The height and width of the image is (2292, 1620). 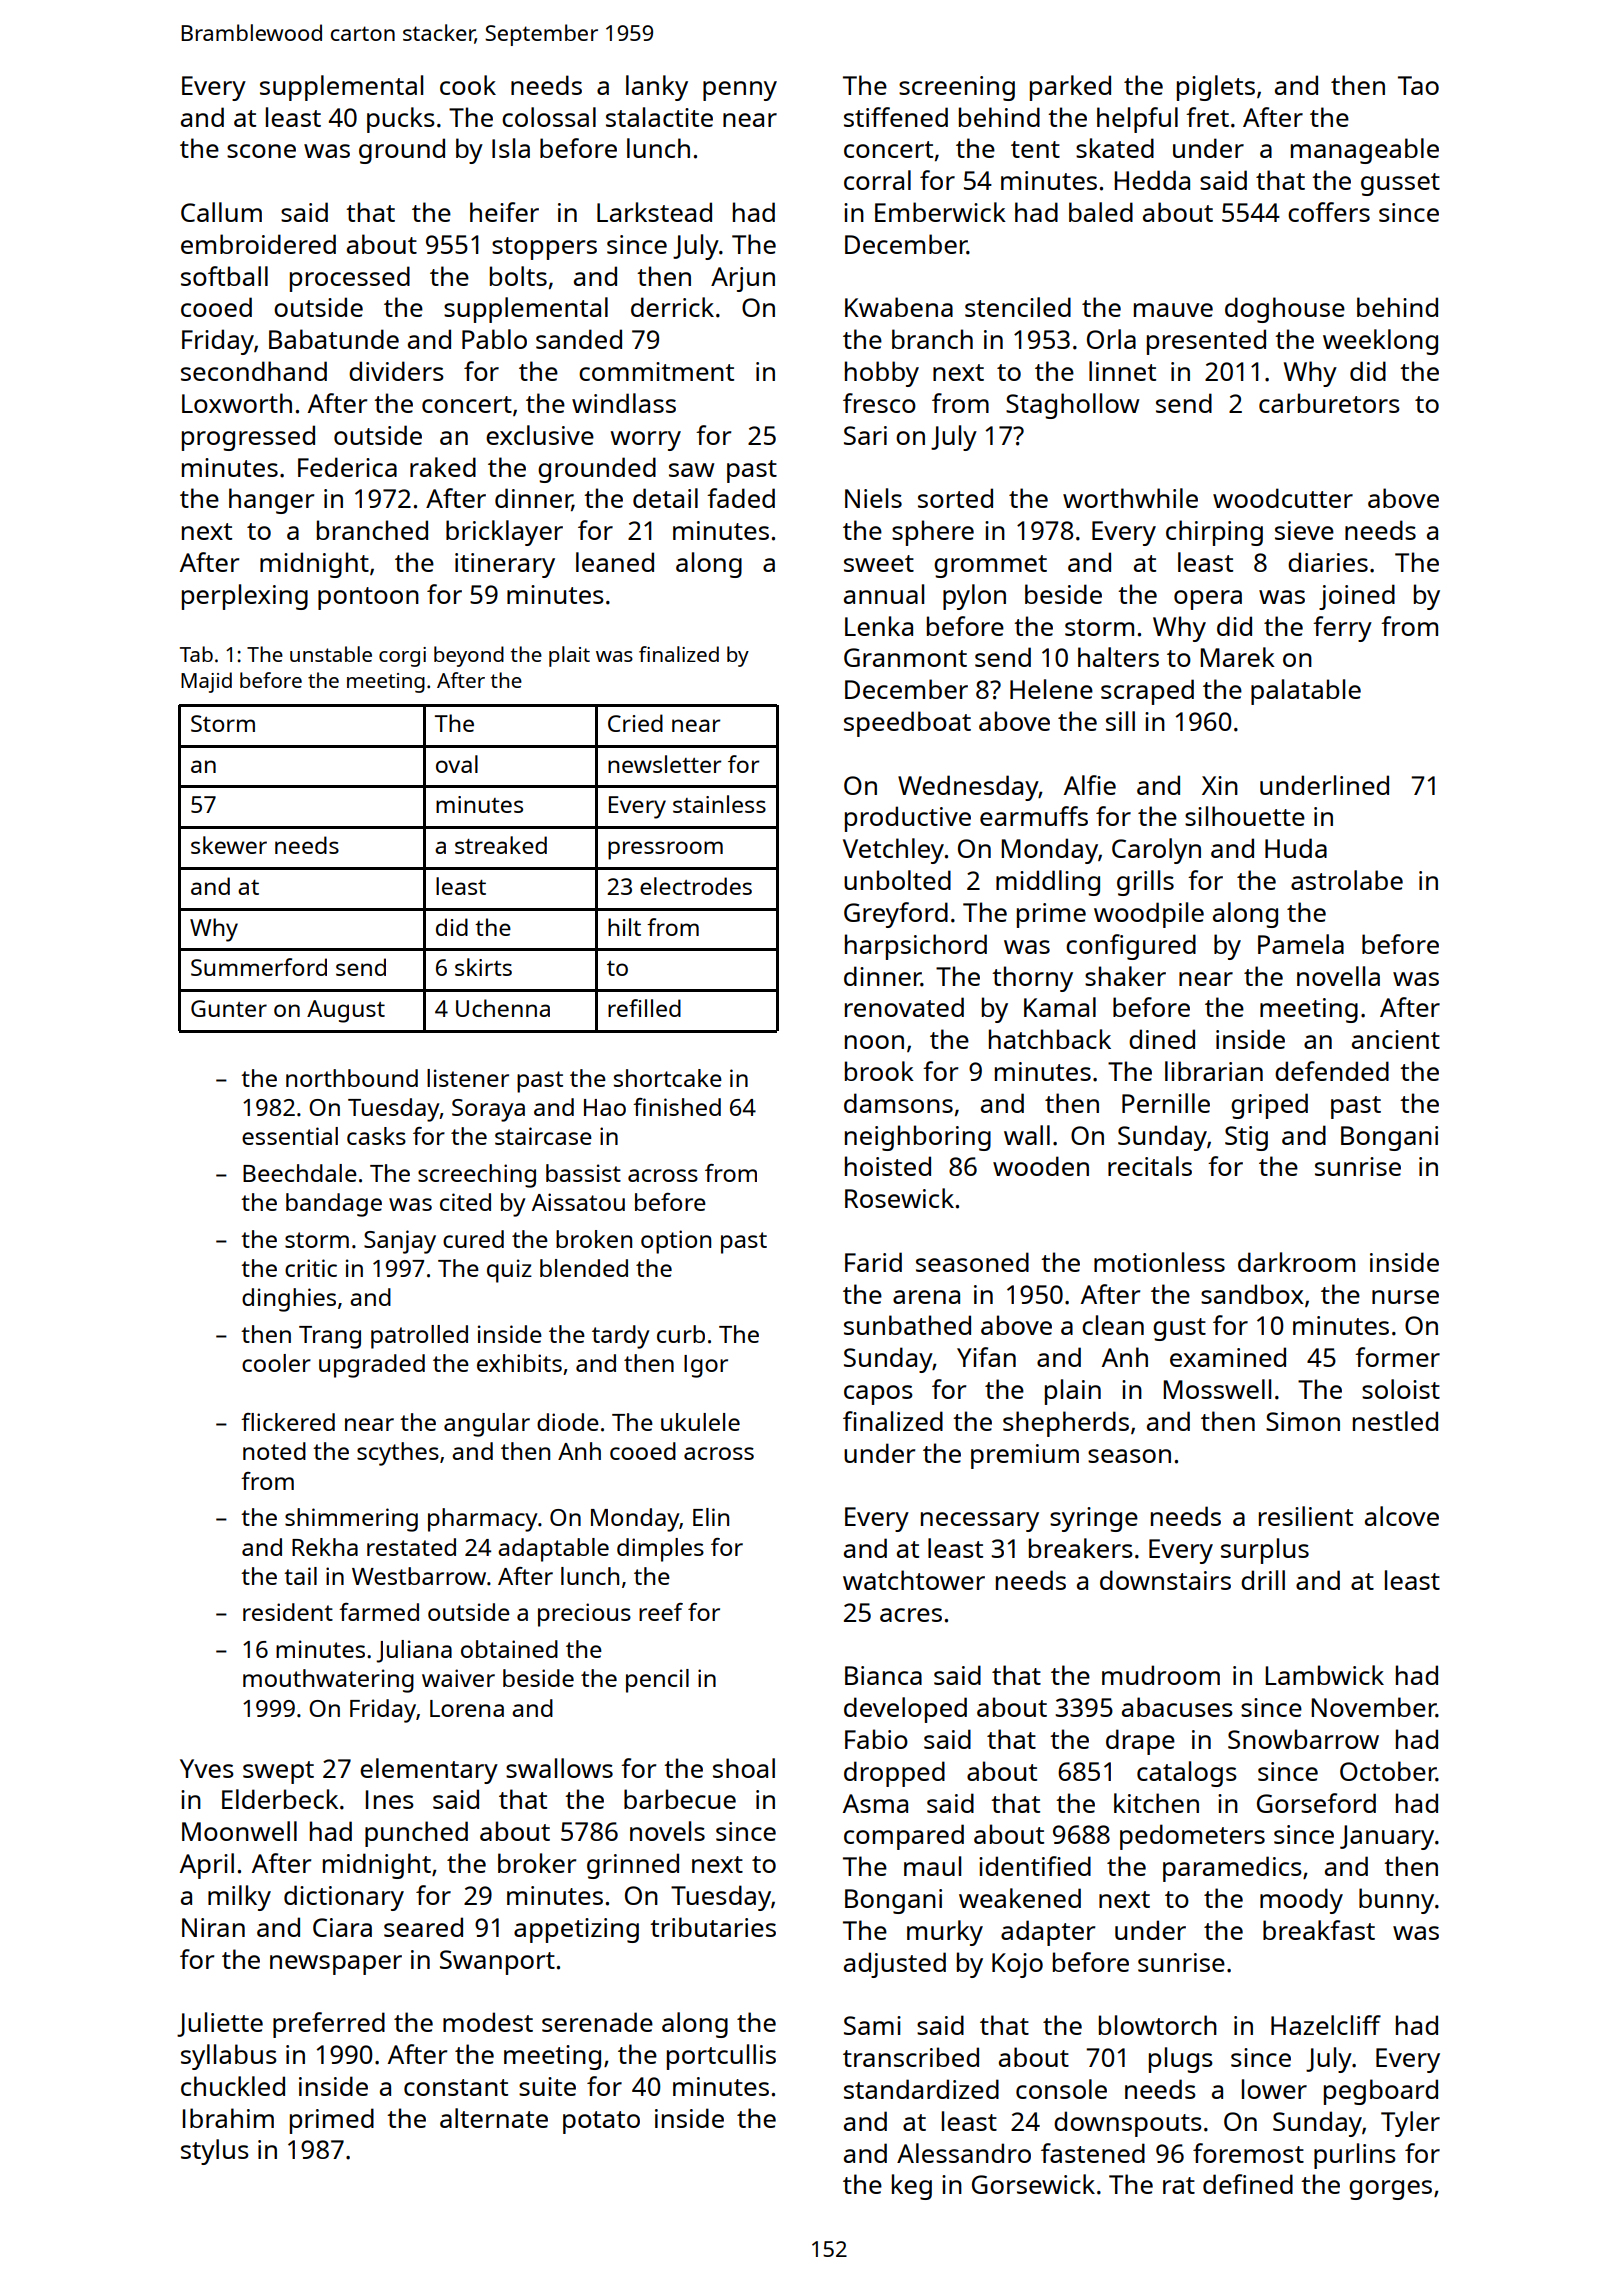 I want to click on lanky, so click(x=657, y=88).
